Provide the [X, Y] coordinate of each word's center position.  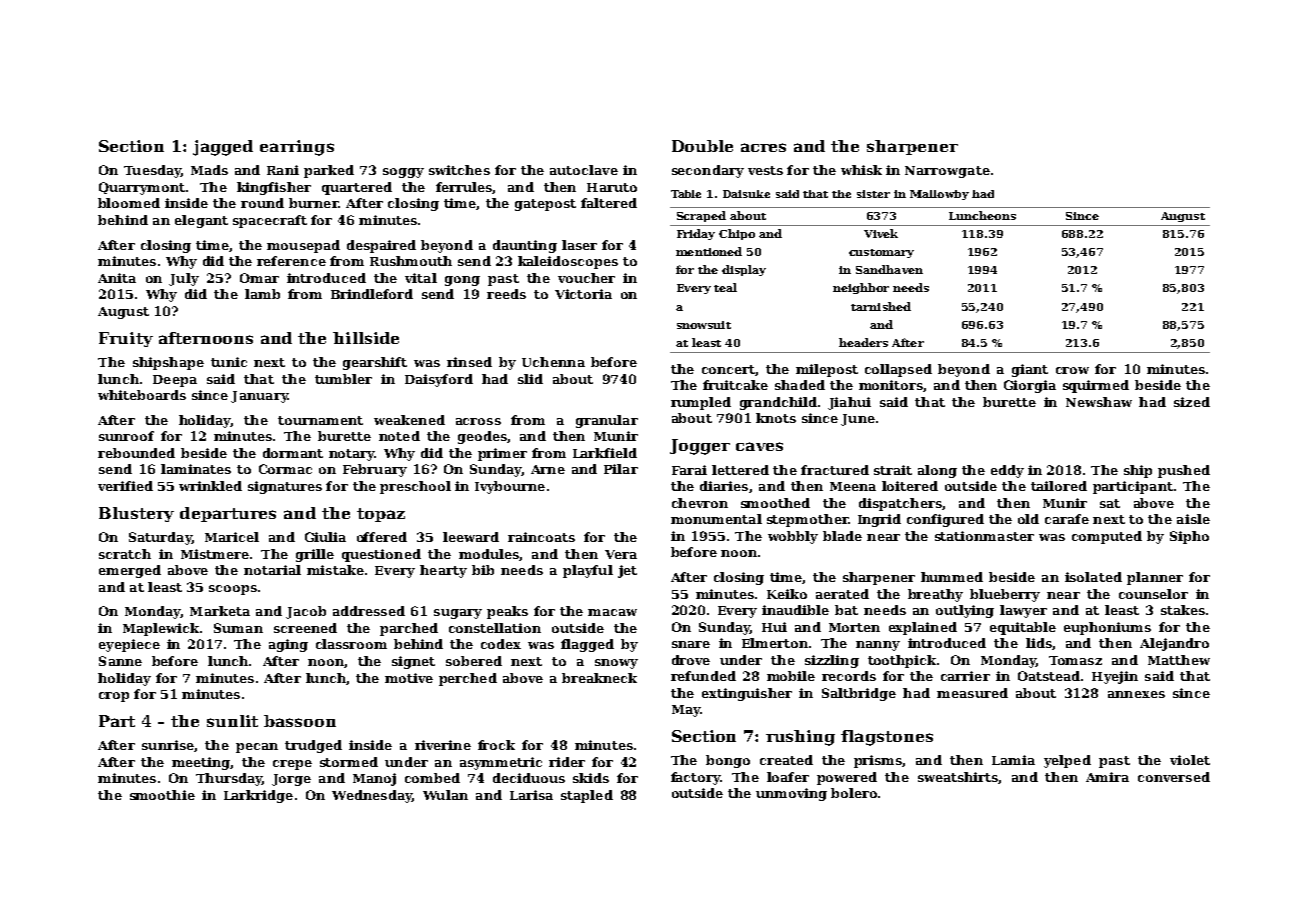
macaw [612, 612]
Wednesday [372, 796]
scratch [125, 554]
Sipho [1189, 537]
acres [763, 147]
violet [1190, 760]
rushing [800, 738]
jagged [223, 148]
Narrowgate [947, 172]
